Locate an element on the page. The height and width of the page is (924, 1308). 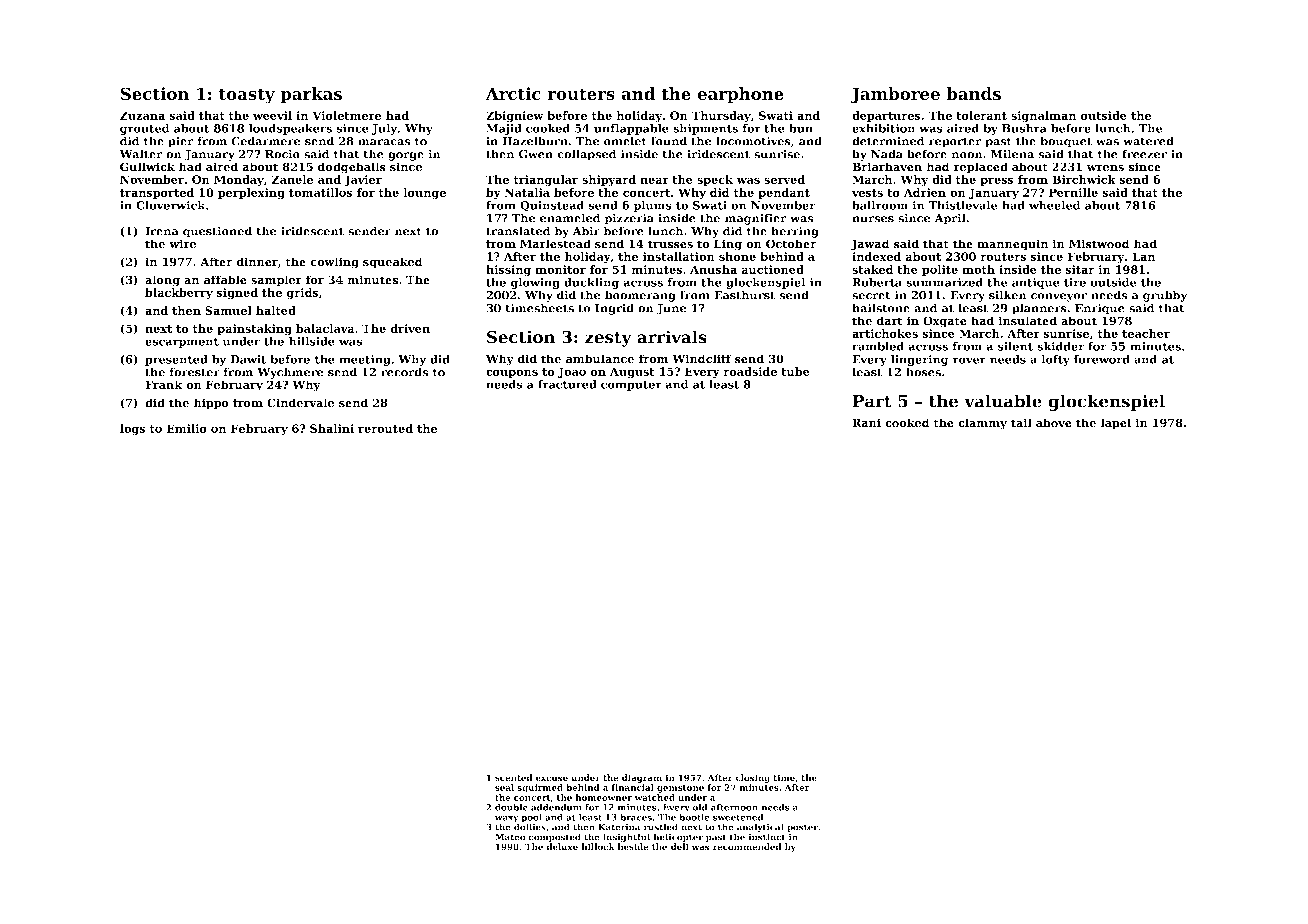
seal is located at coordinates (504, 787).
